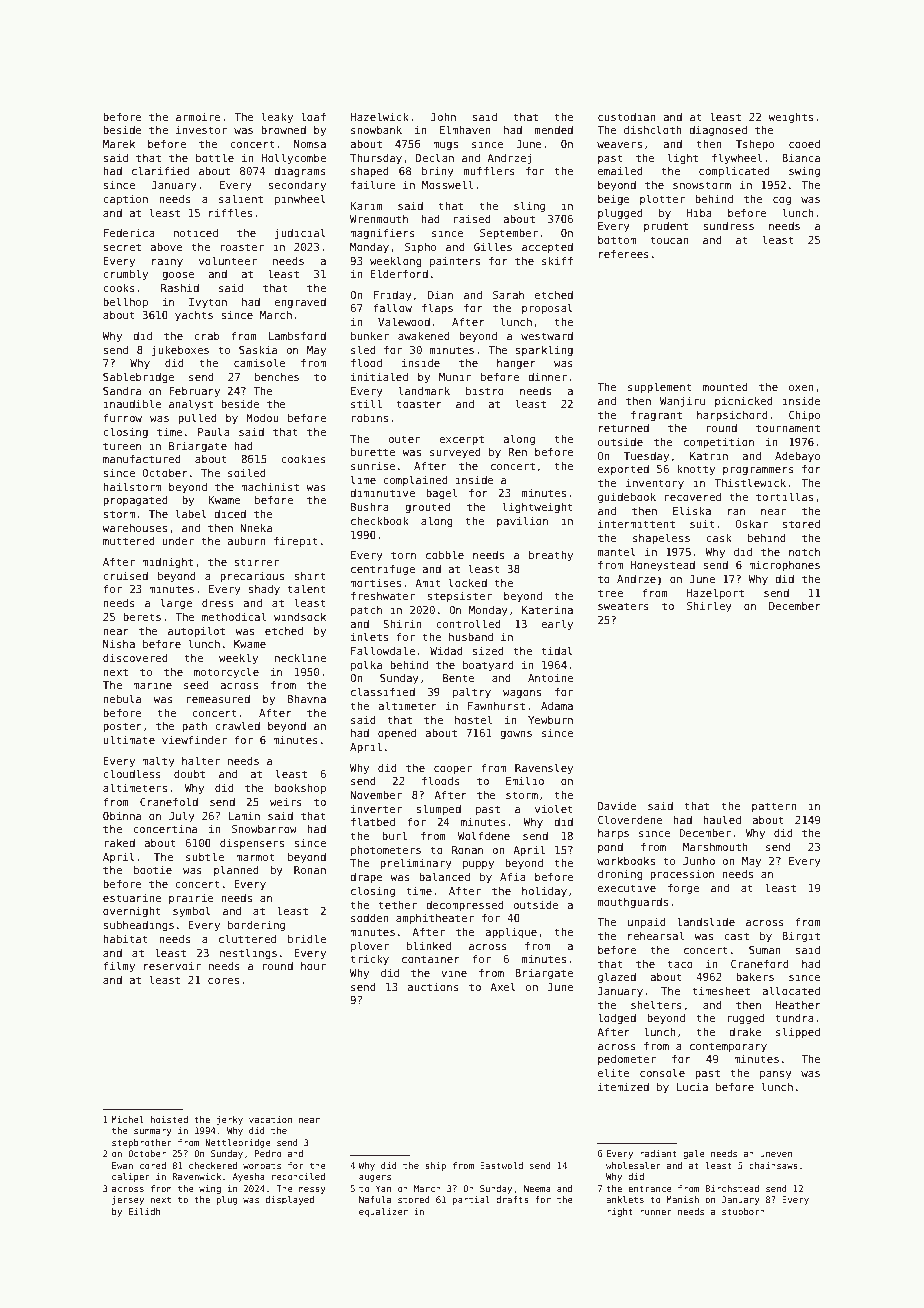  Describe the element at coordinates (656, 935) in the image. I see `rehearsal` at that location.
